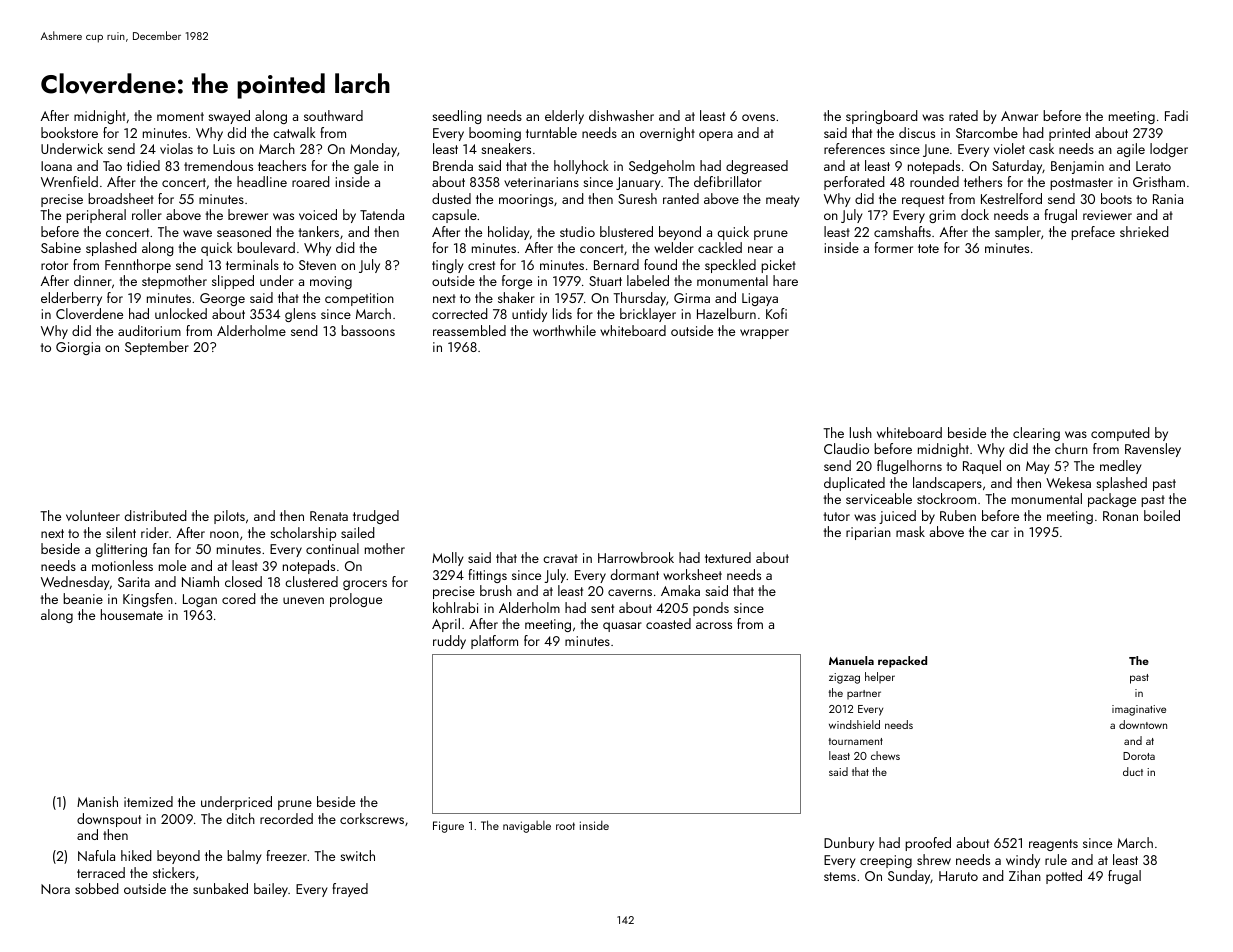 Image resolution: width=1233 pixels, height=952 pixels. What do you see at coordinates (311, 581) in the screenshot?
I see `clustered` at bounding box center [311, 581].
